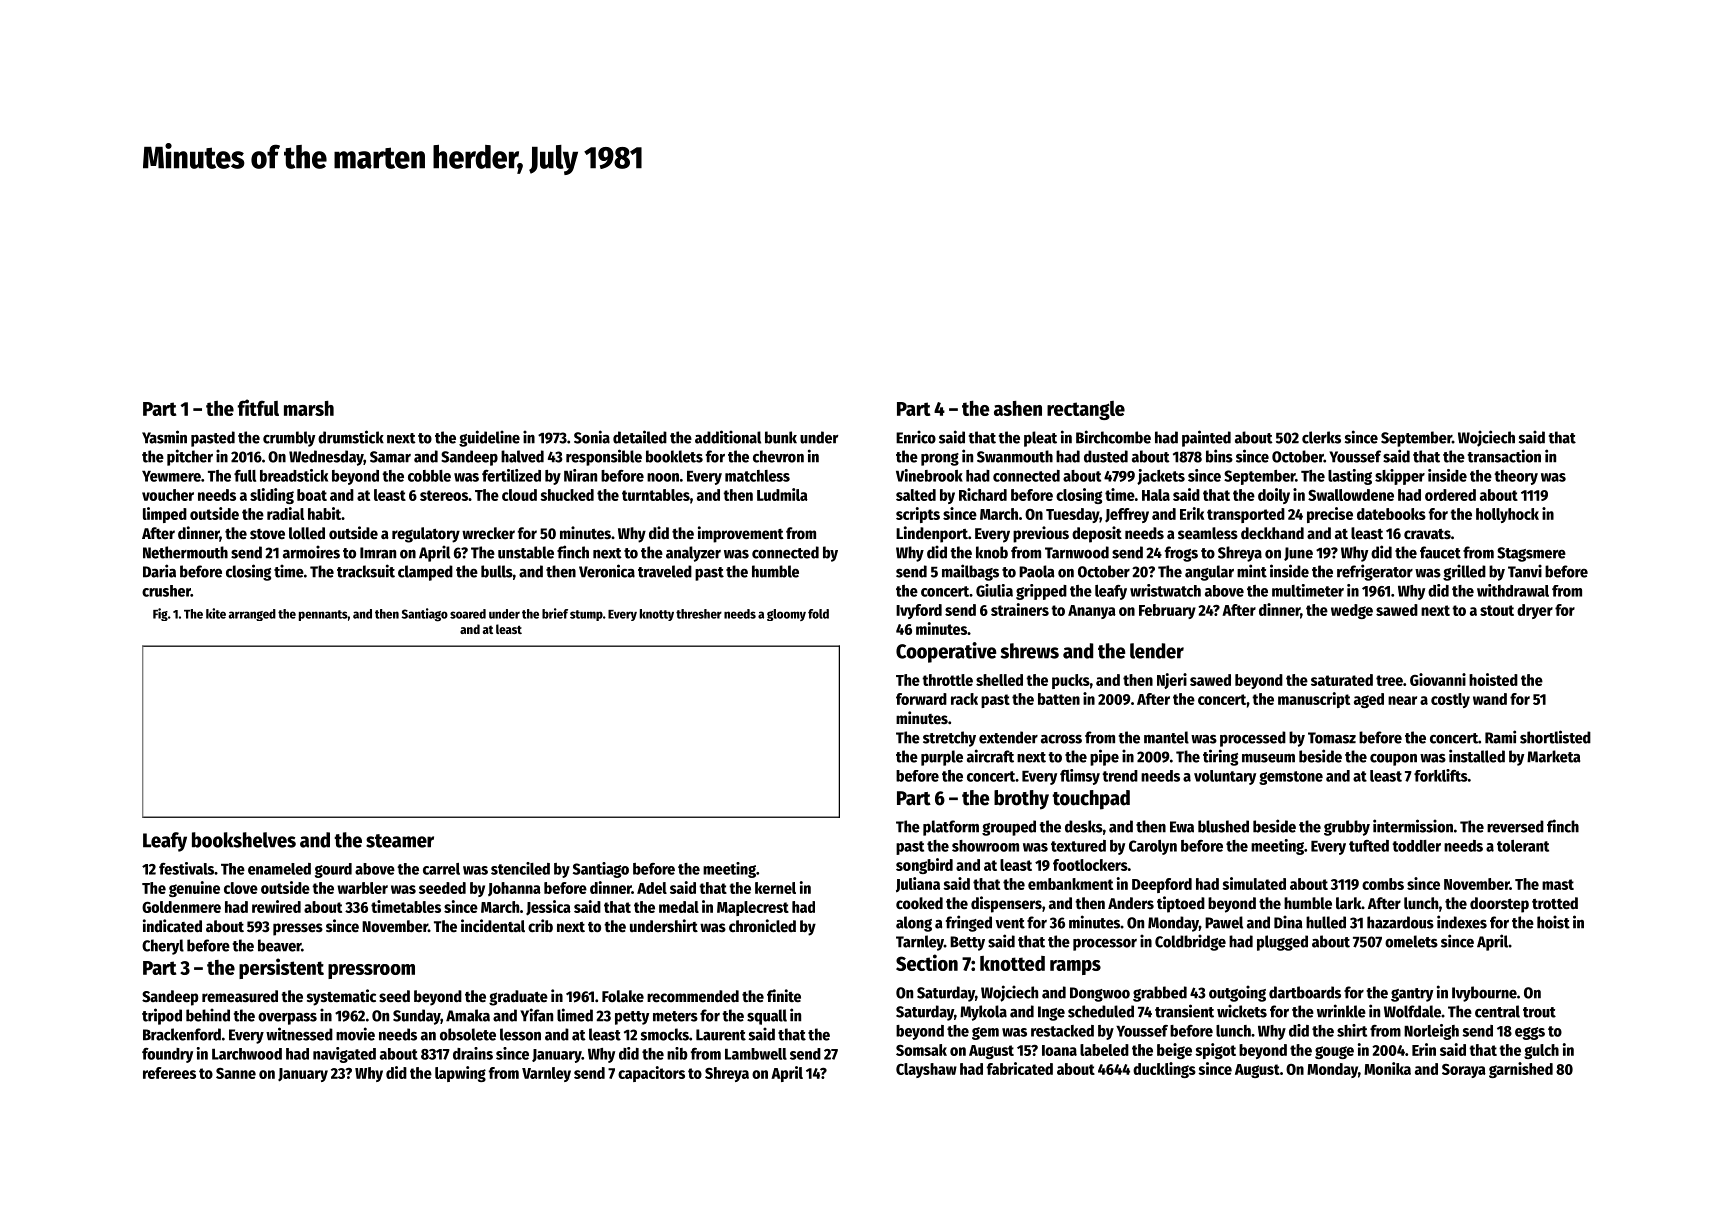 The width and height of the page is (1736, 1227). Describe the element at coordinates (1321, 437) in the page. I see `clerks` at that location.
